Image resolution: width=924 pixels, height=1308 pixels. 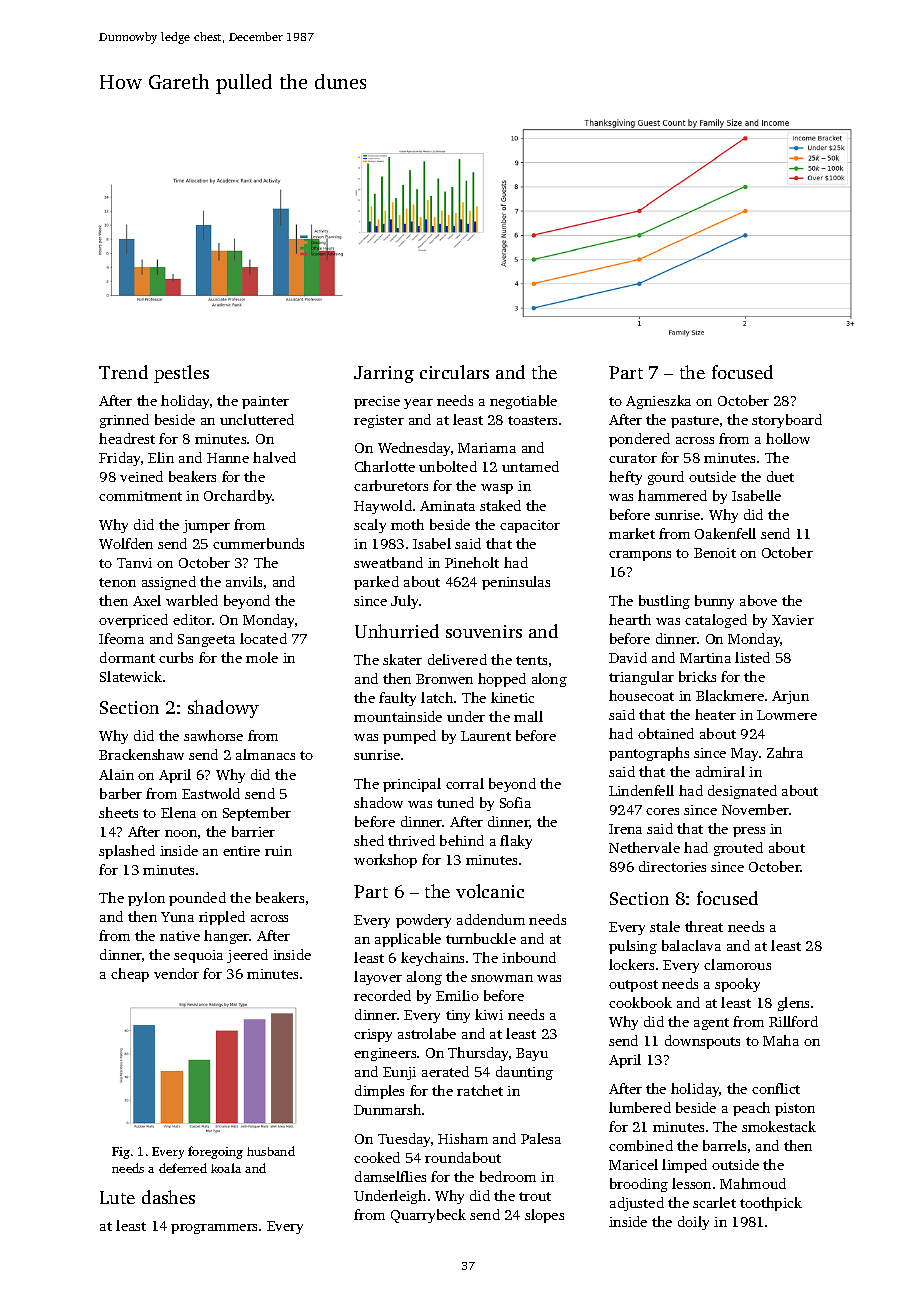 What do you see at coordinates (377, 402) in the screenshot?
I see `precise` at bounding box center [377, 402].
